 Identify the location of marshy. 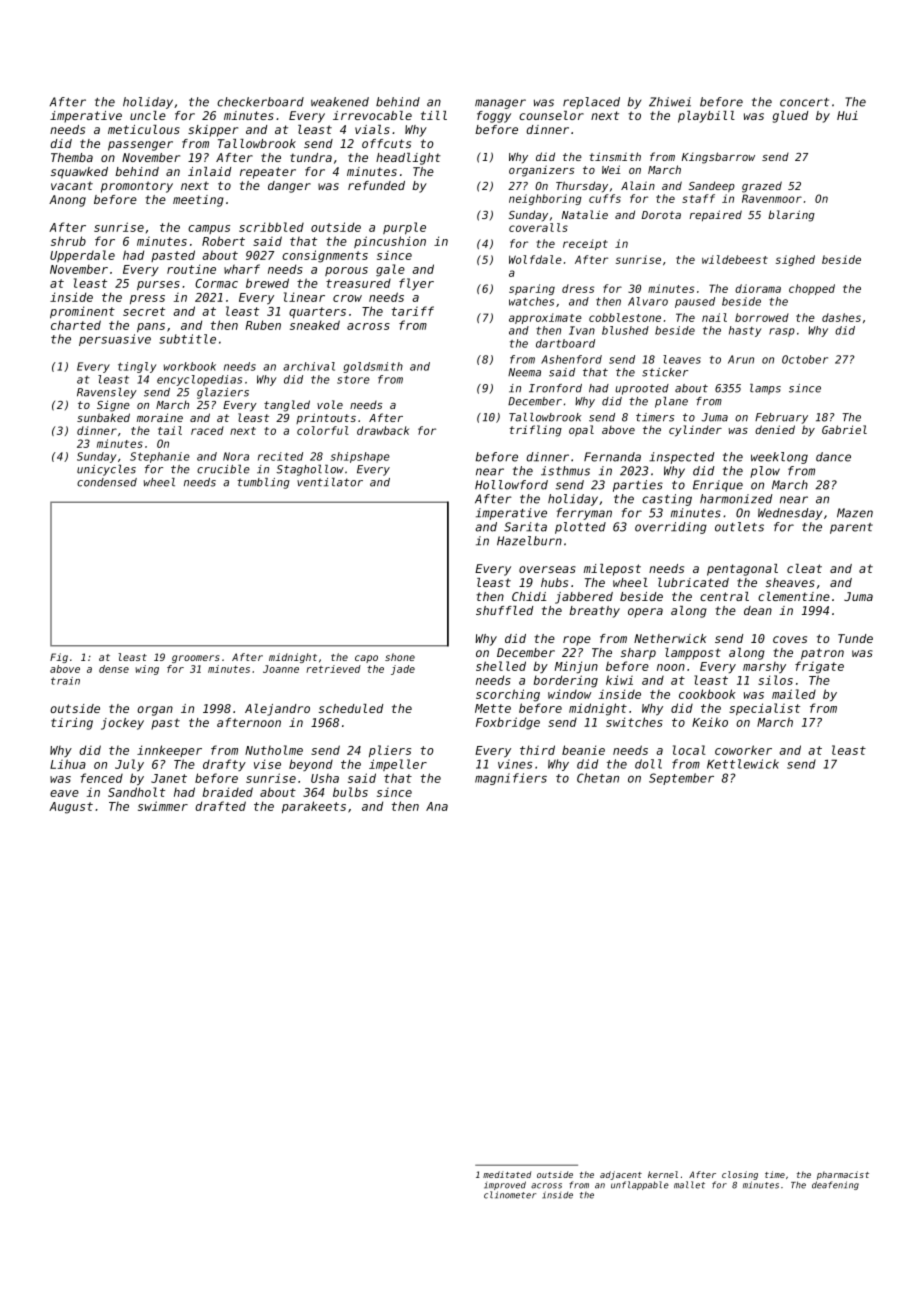
(764, 667).
